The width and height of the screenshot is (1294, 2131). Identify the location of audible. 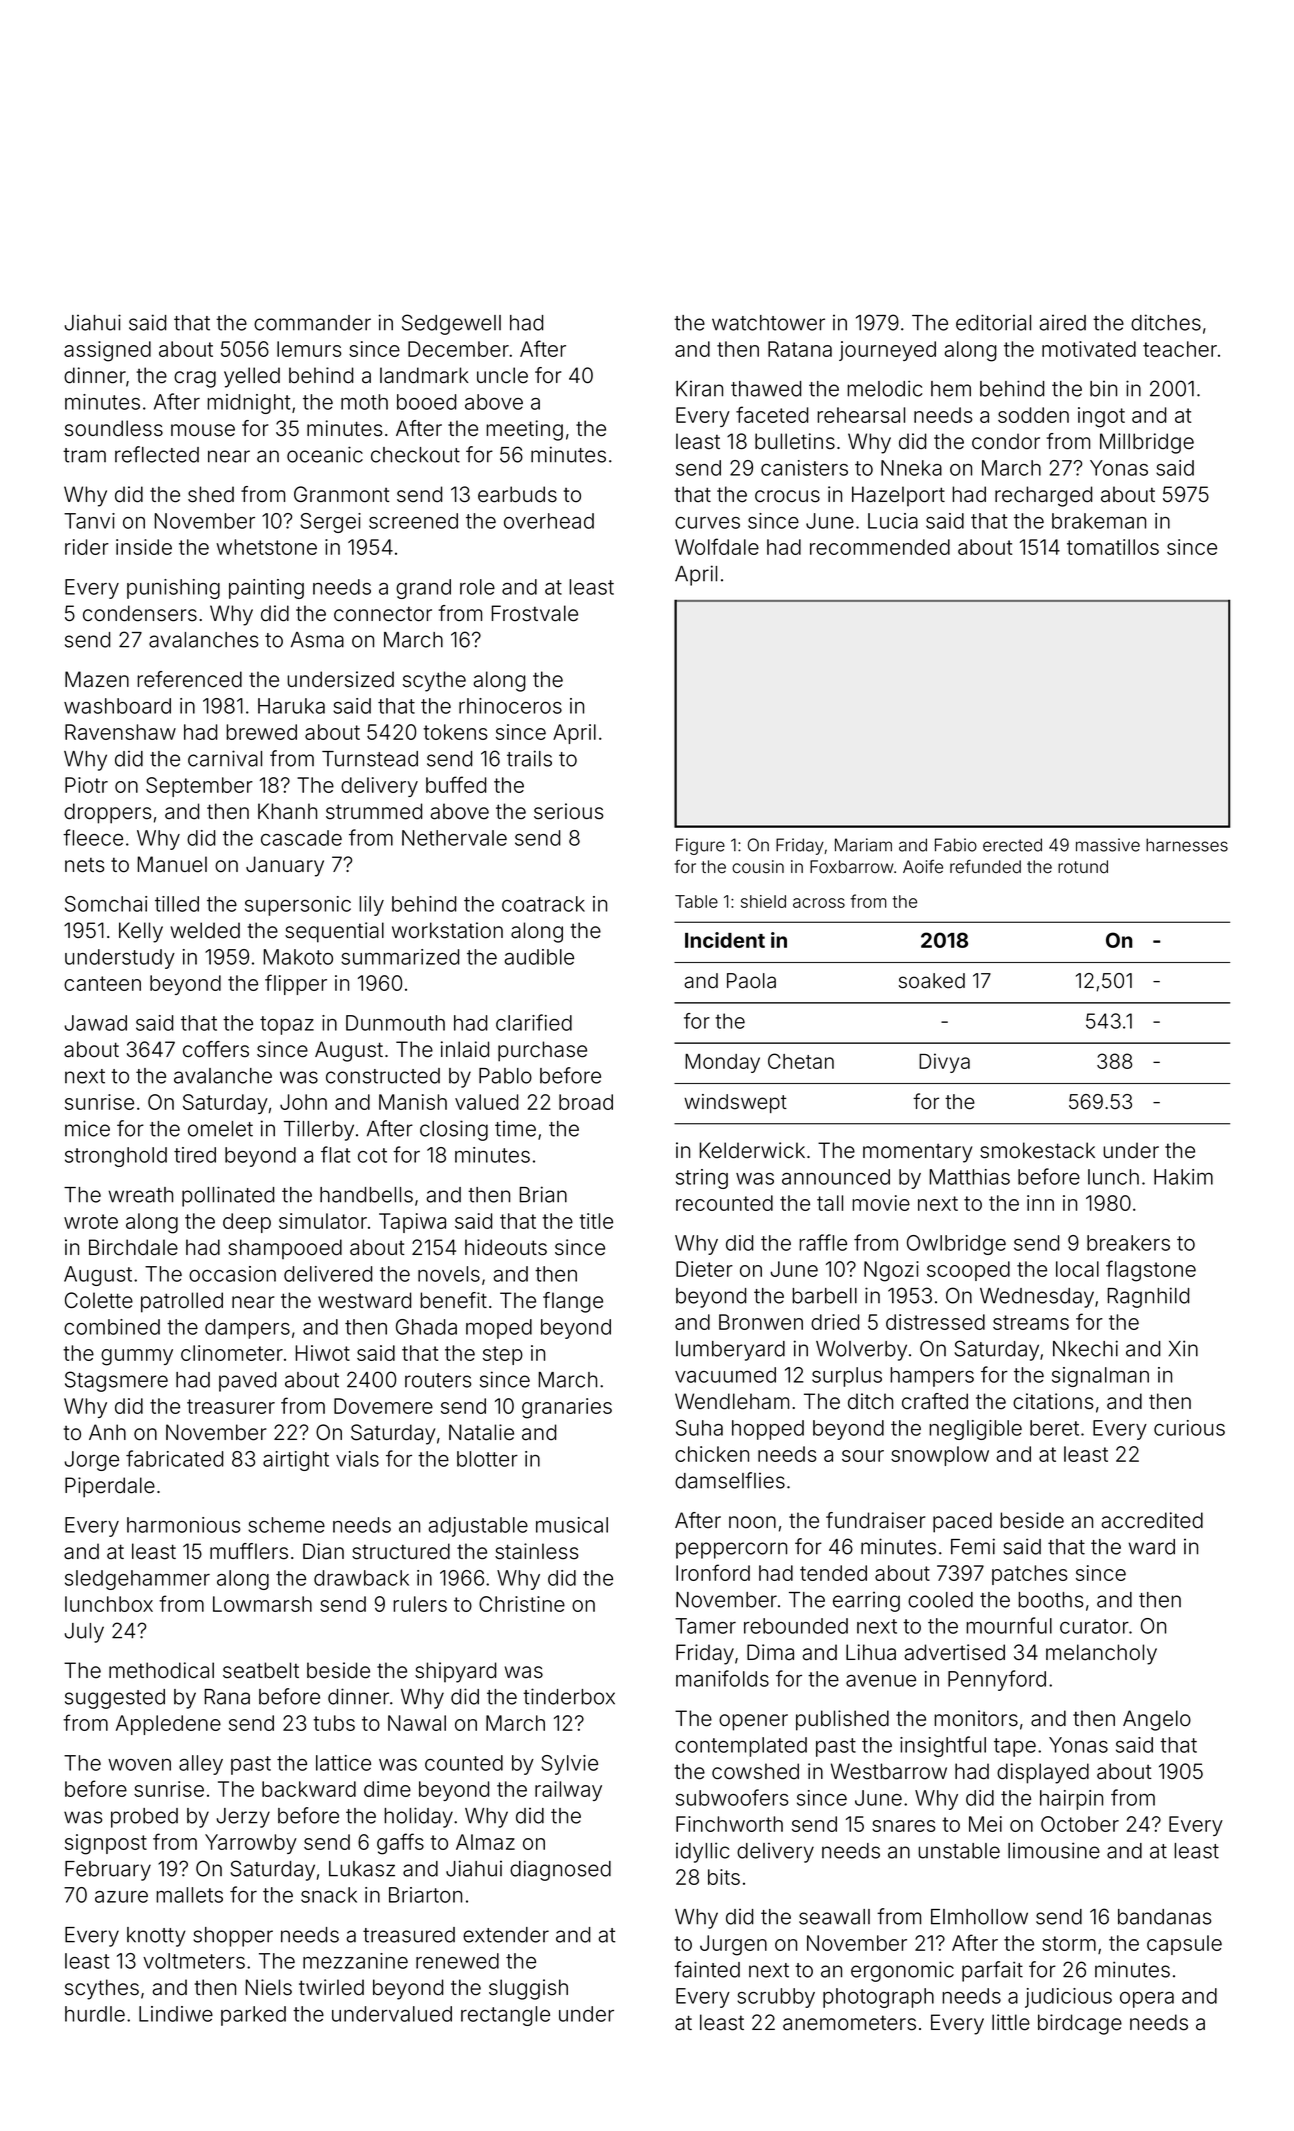
(539, 957).
